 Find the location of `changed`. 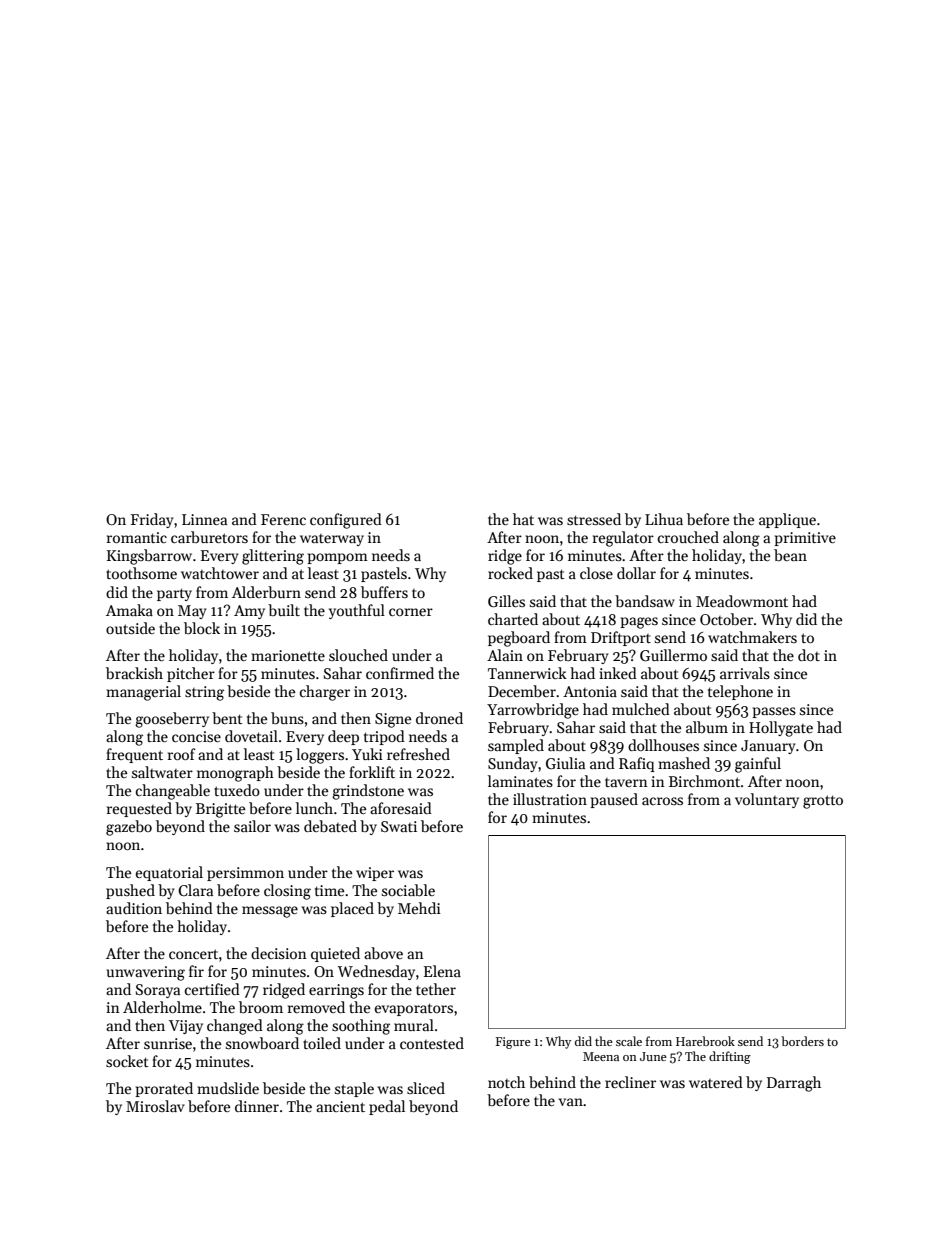

changed is located at coordinates (235, 1027).
